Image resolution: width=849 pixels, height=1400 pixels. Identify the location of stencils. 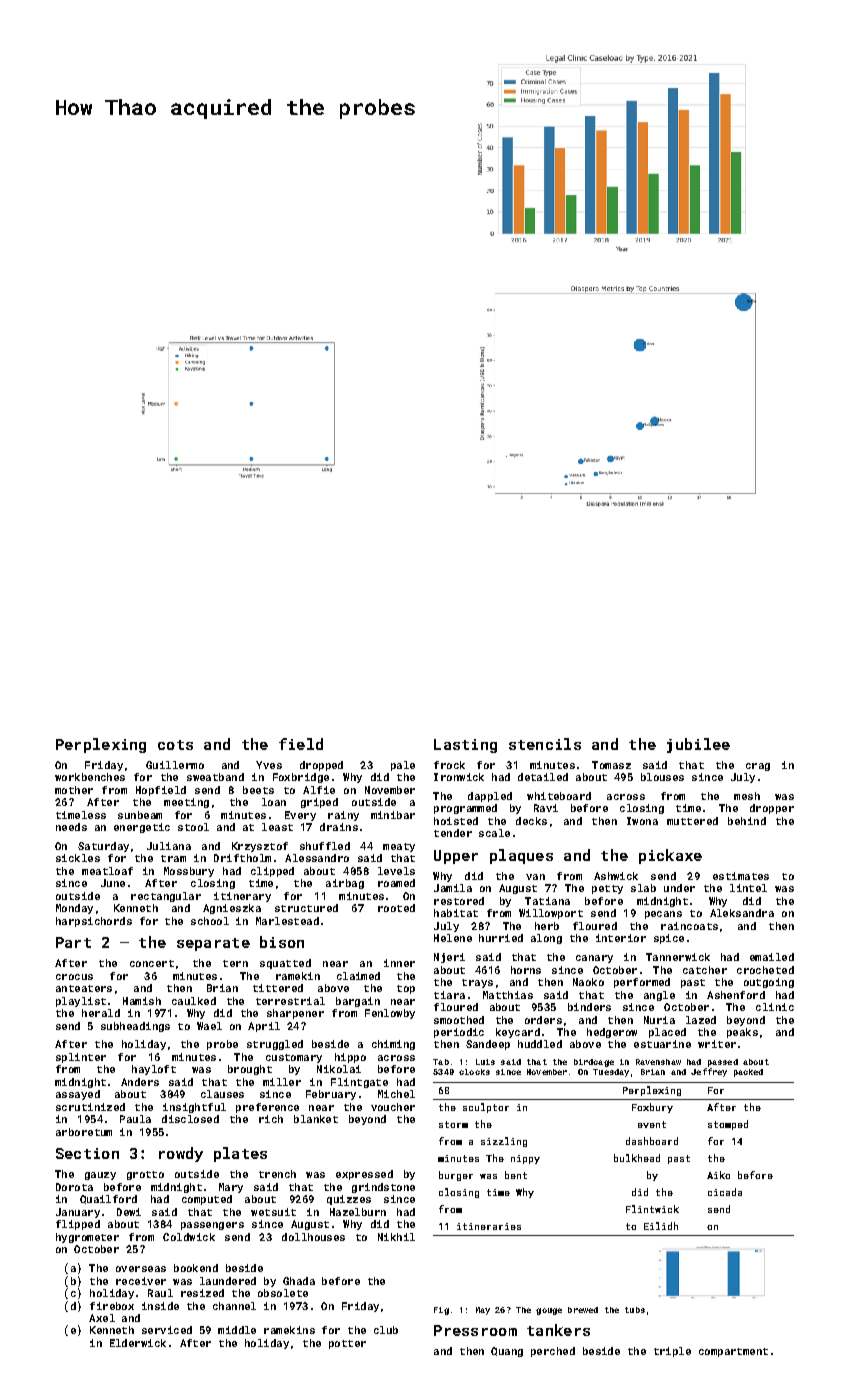
(545, 744).
